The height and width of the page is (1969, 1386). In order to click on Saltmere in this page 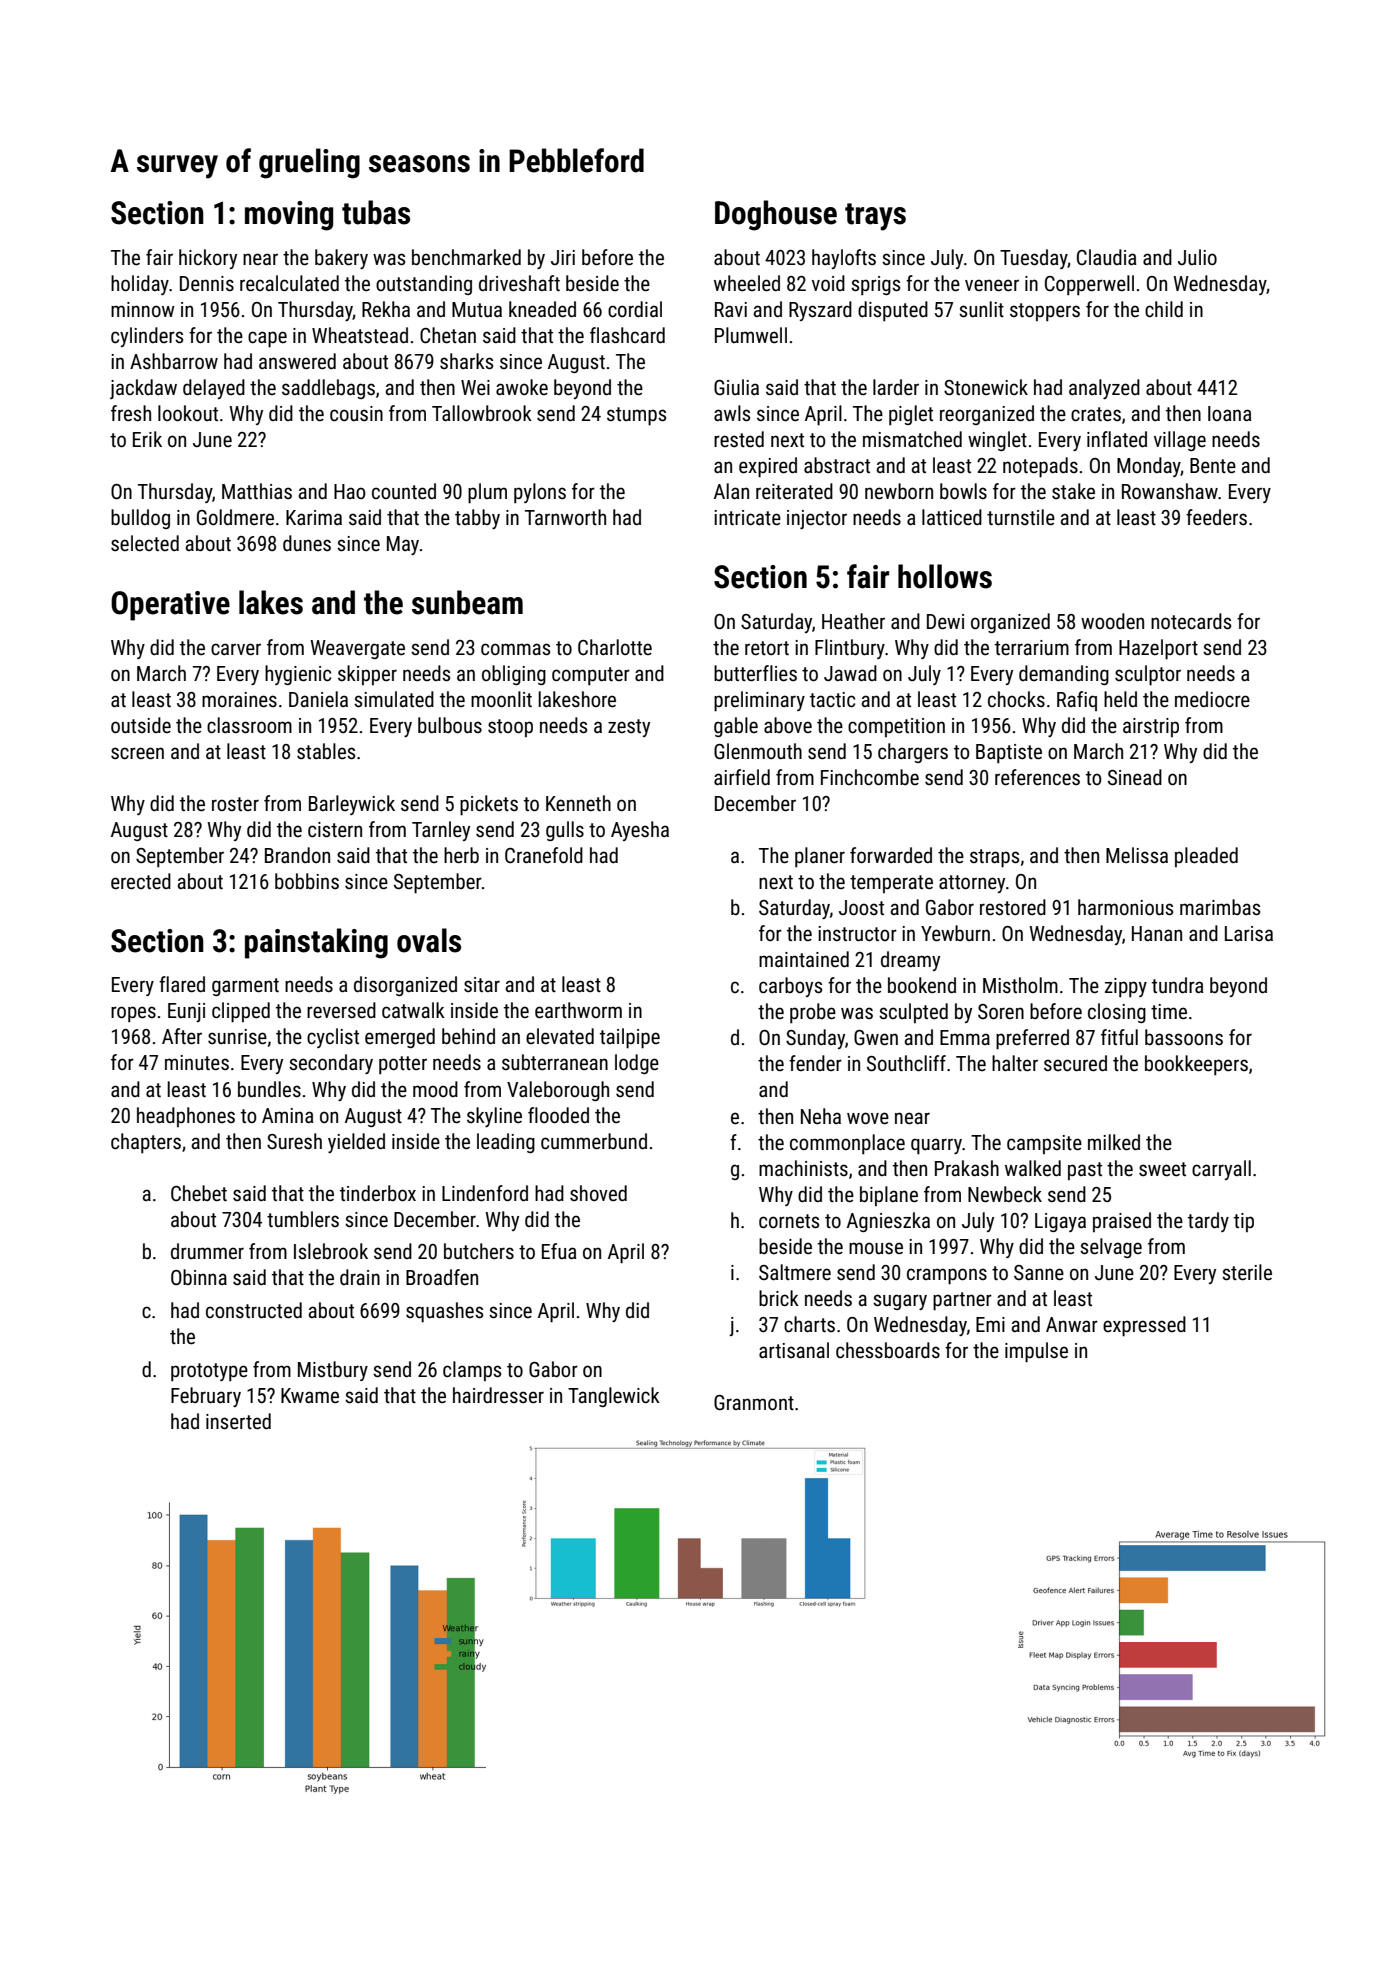, I will do `click(795, 1272)`.
